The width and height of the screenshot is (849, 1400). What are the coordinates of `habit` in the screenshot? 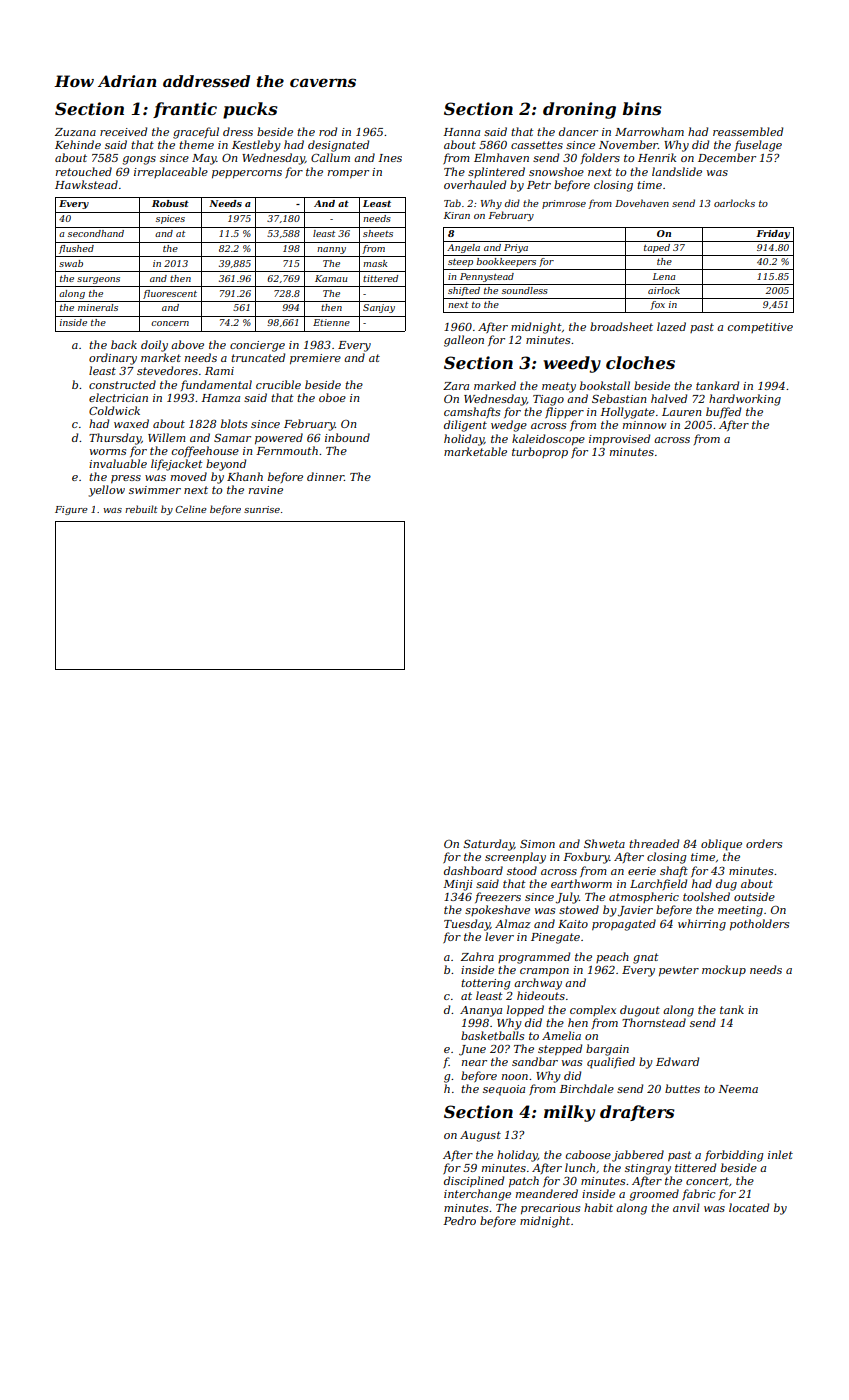 It's located at (598, 1207).
